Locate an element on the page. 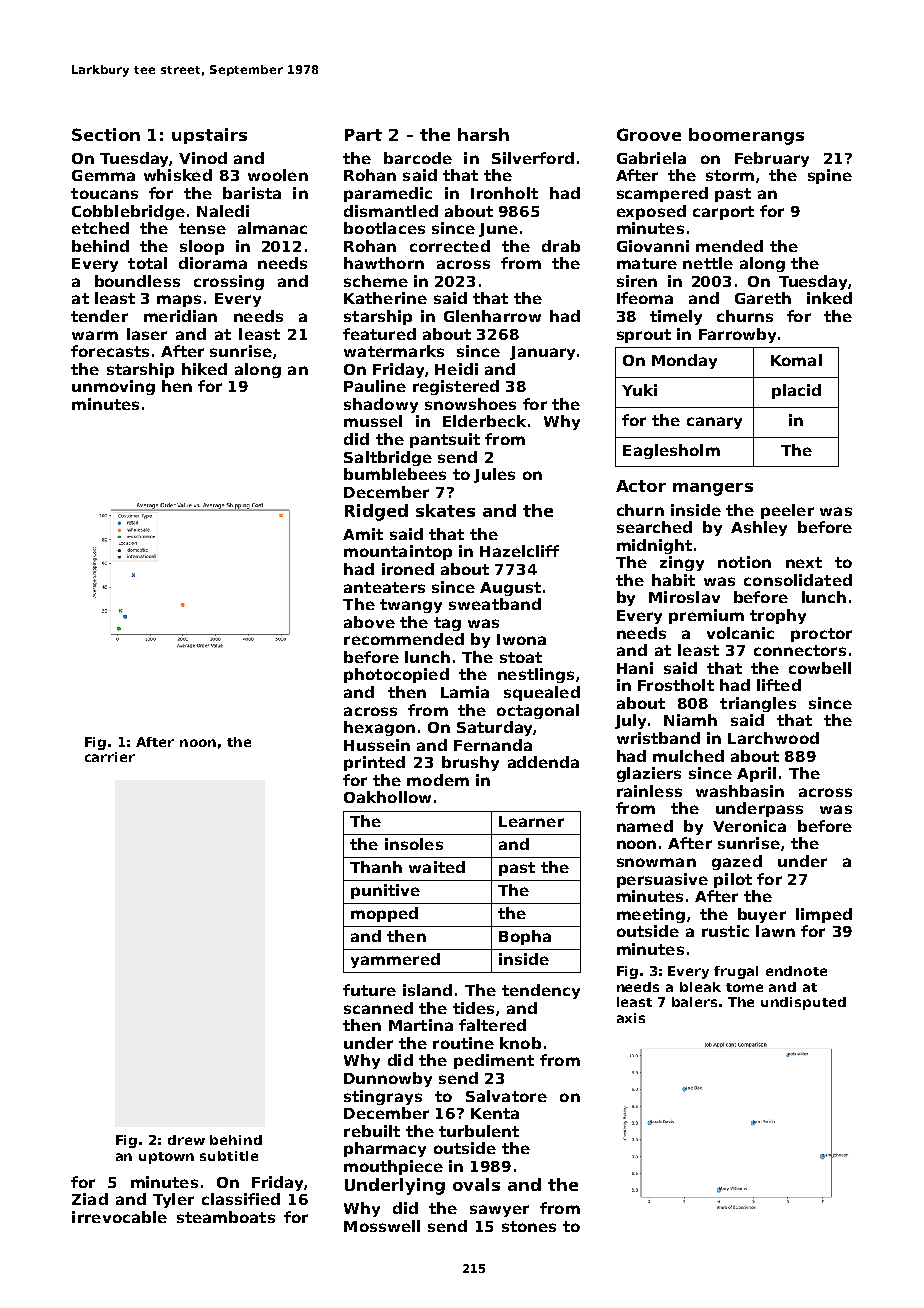  above is located at coordinates (369, 622).
